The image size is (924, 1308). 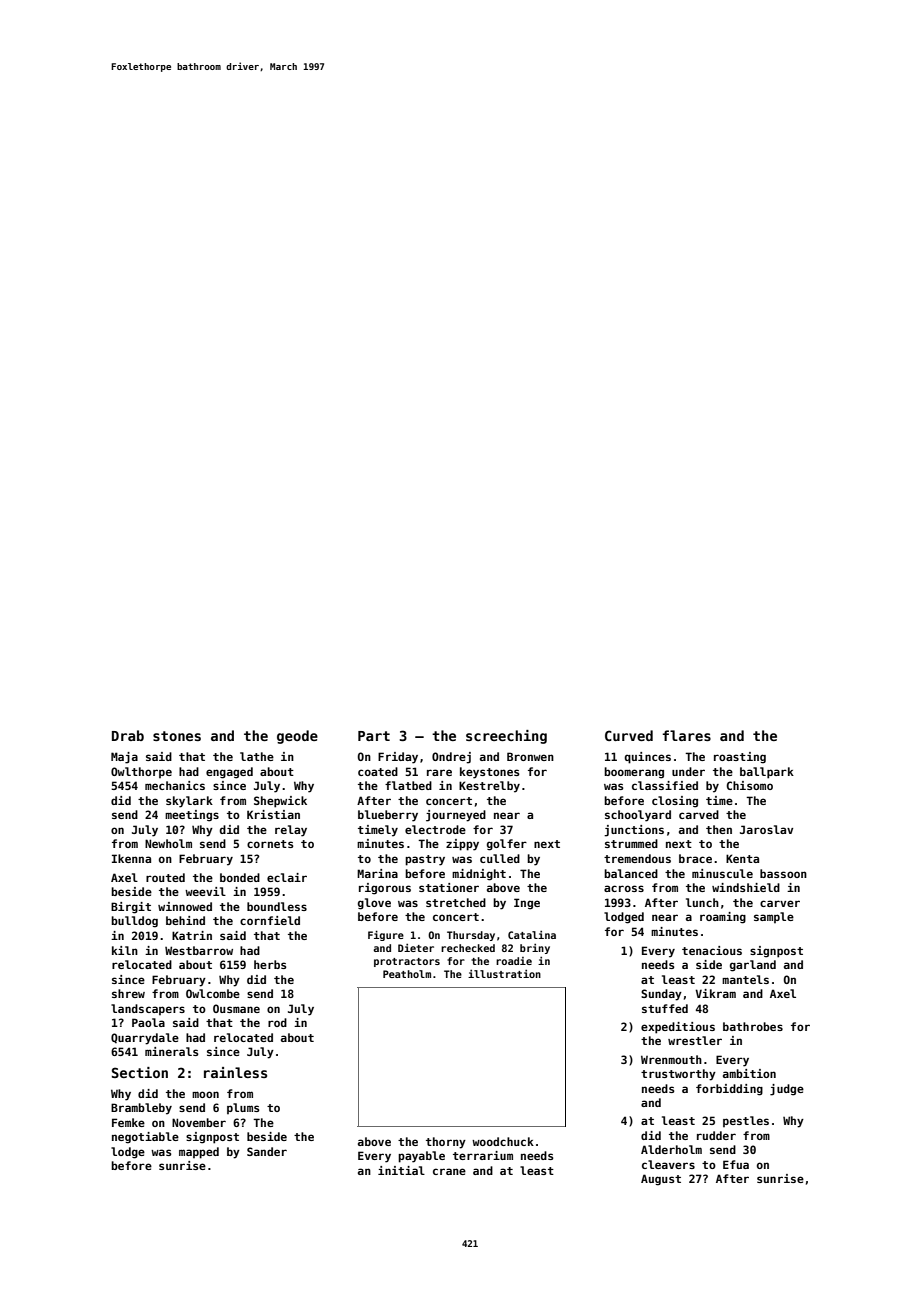 I want to click on rare, so click(x=439, y=772).
